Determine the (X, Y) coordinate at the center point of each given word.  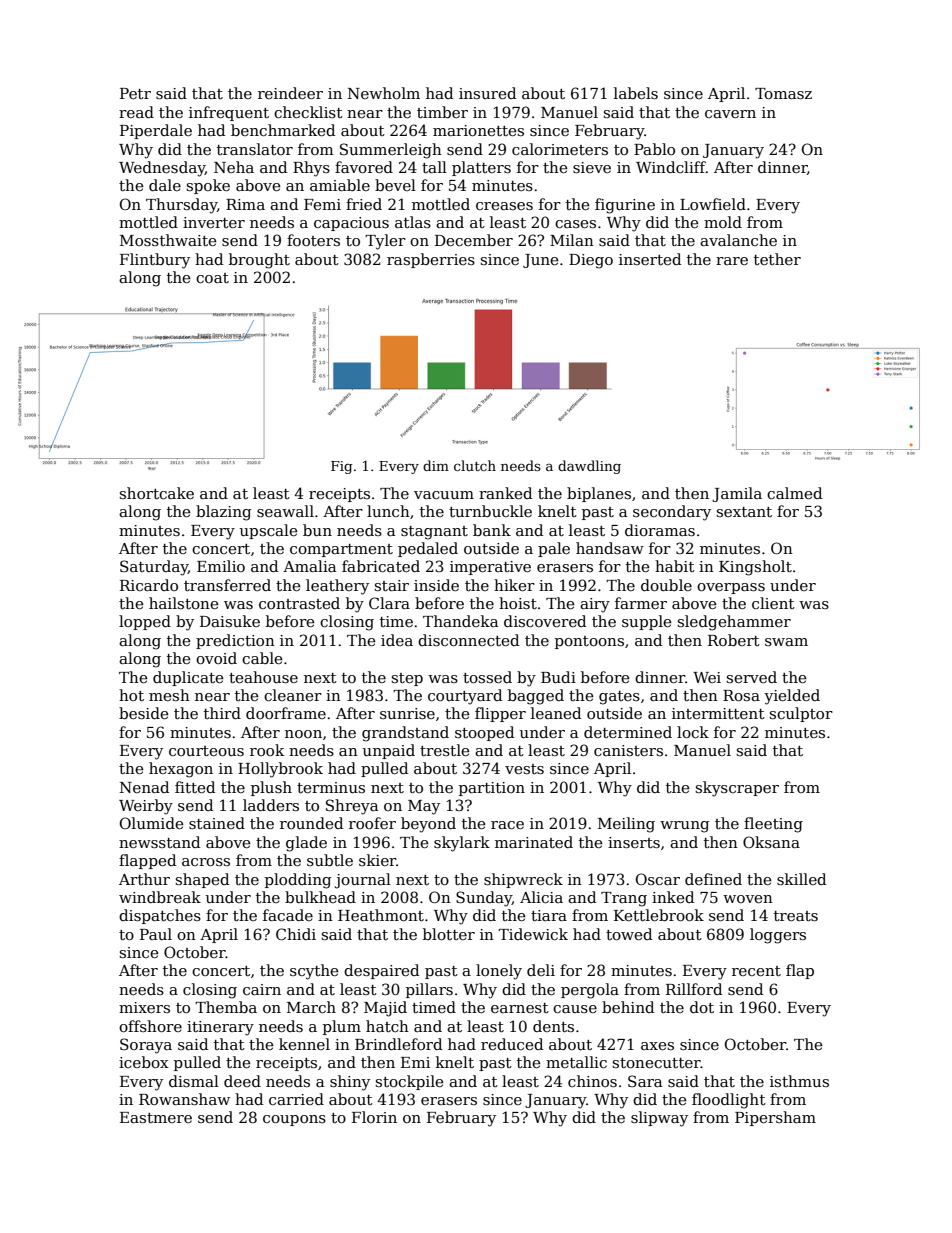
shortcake (157, 493)
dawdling (589, 467)
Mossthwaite (168, 240)
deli (541, 970)
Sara (645, 1081)
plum (342, 1027)
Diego (591, 261)
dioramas (660, 530)
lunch (388, 511)
